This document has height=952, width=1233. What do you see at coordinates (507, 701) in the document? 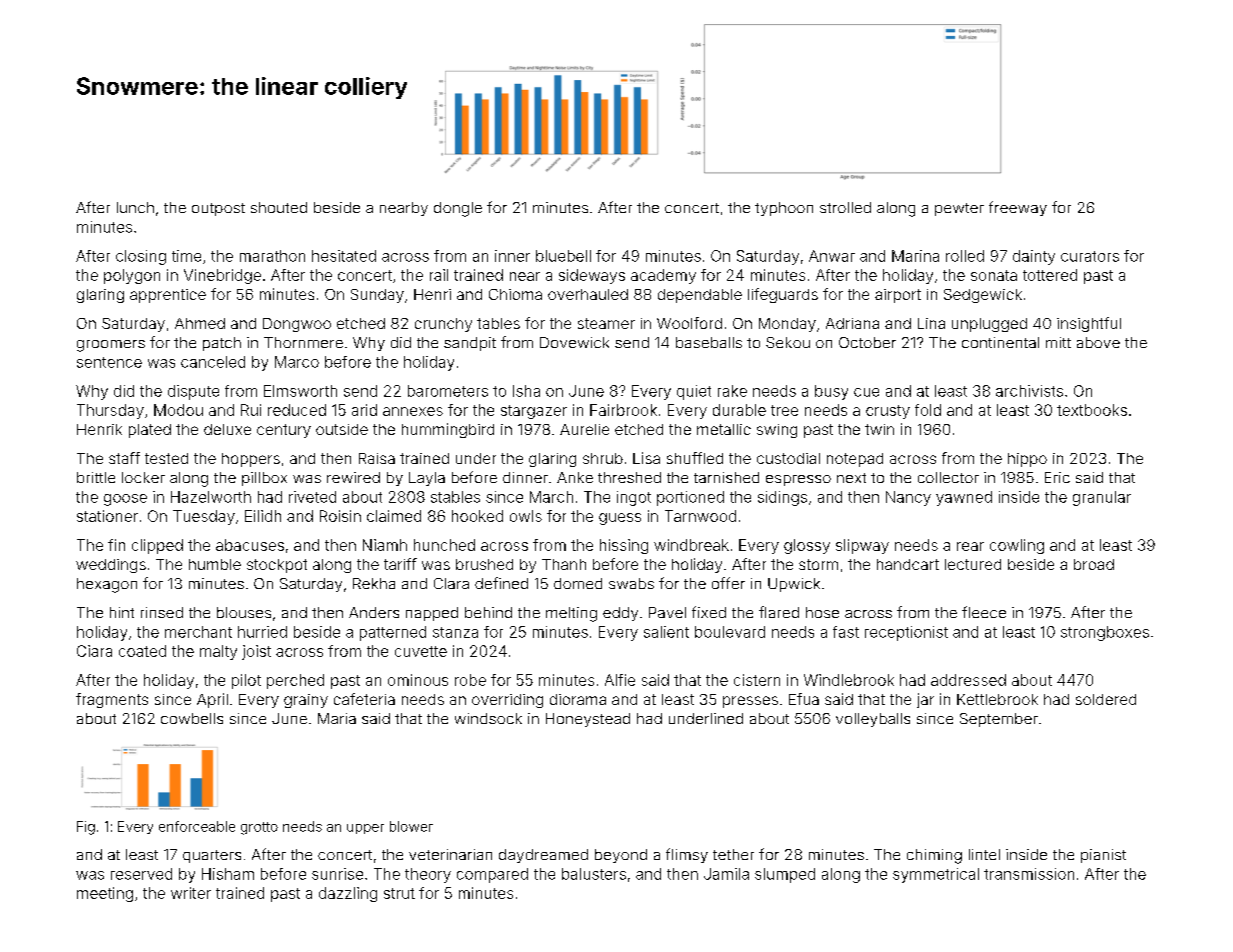
I see `overriding` at bounding box center [507, 701].
